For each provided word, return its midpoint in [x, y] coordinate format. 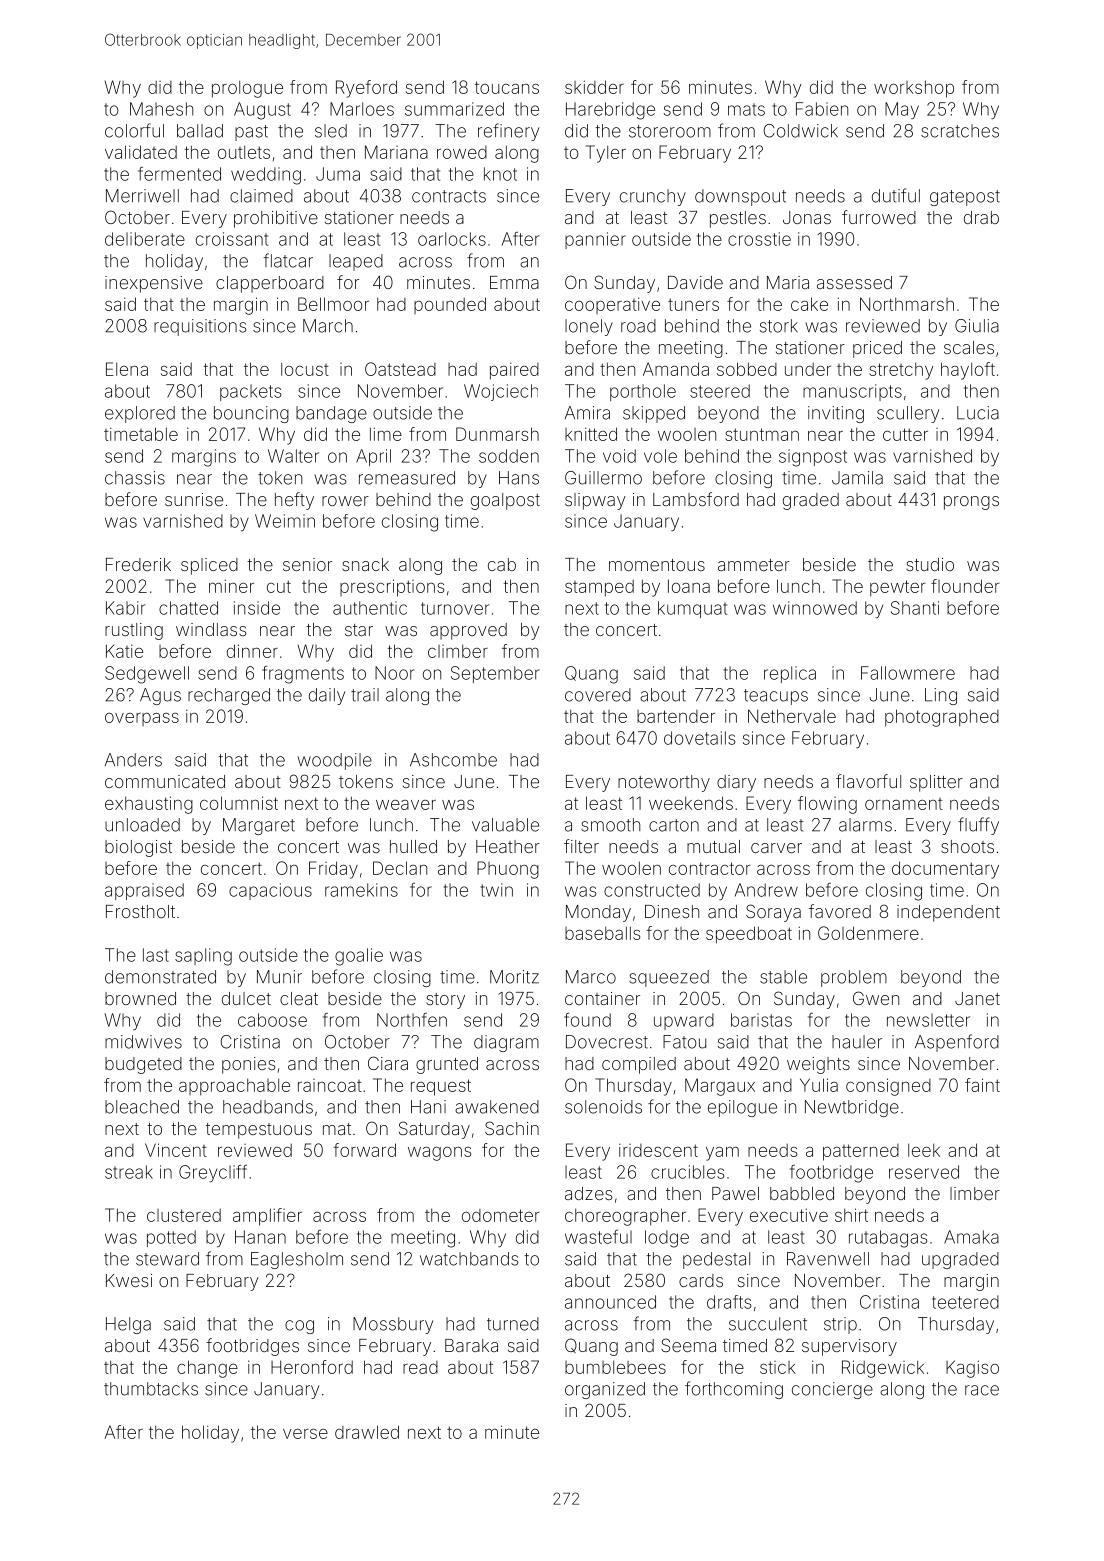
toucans [507, 87]
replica [790, 674]
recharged [229, 696]
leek [924, 1150]
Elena [127, 369]
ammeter [754, 565]
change [207, 1369]
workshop [914, 89]
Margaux [720, 1087]
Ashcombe [453, 760]
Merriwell [142, 196]
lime [386, 434]
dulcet [246, 998]
